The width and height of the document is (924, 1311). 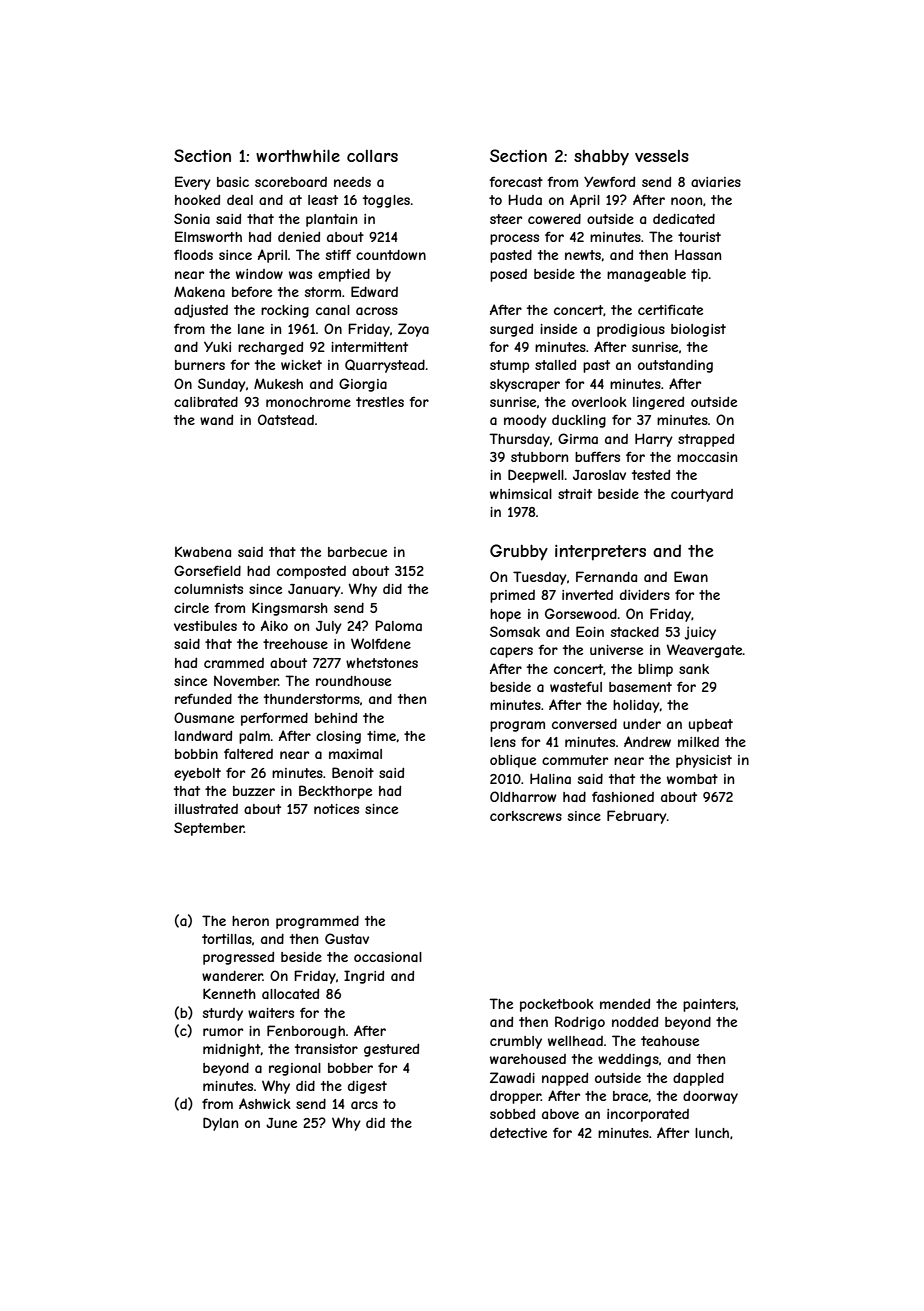 I want to click on needs, so click(x=352, y=182).
